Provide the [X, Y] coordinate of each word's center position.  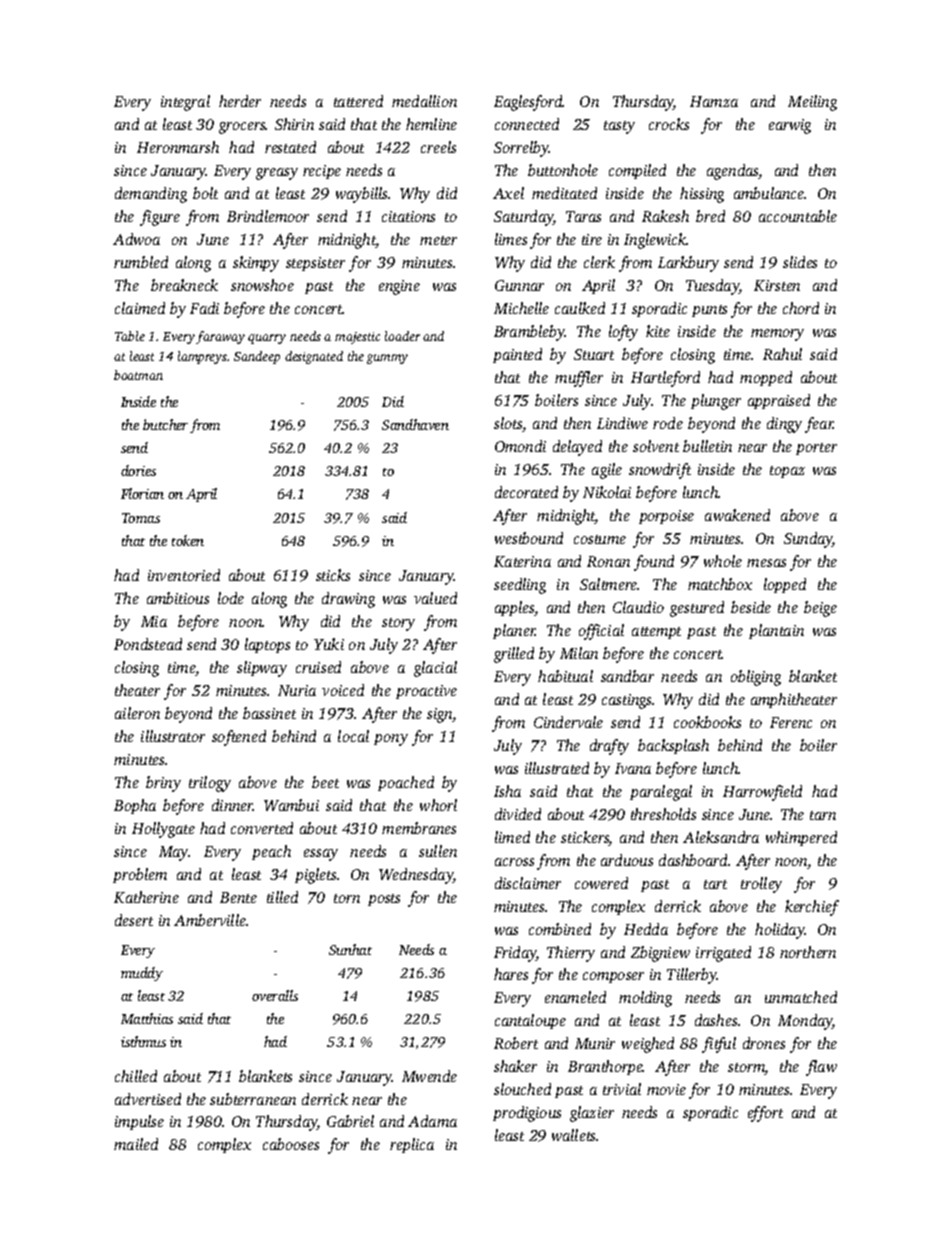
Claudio [638, 607]
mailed [136, 1144]
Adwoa [136, 239]
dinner [233, 805]
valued [435, 598]
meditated [564, 193]
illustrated [557, 768]
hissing [702, 195]
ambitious [178, 598]
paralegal [661, 793]
